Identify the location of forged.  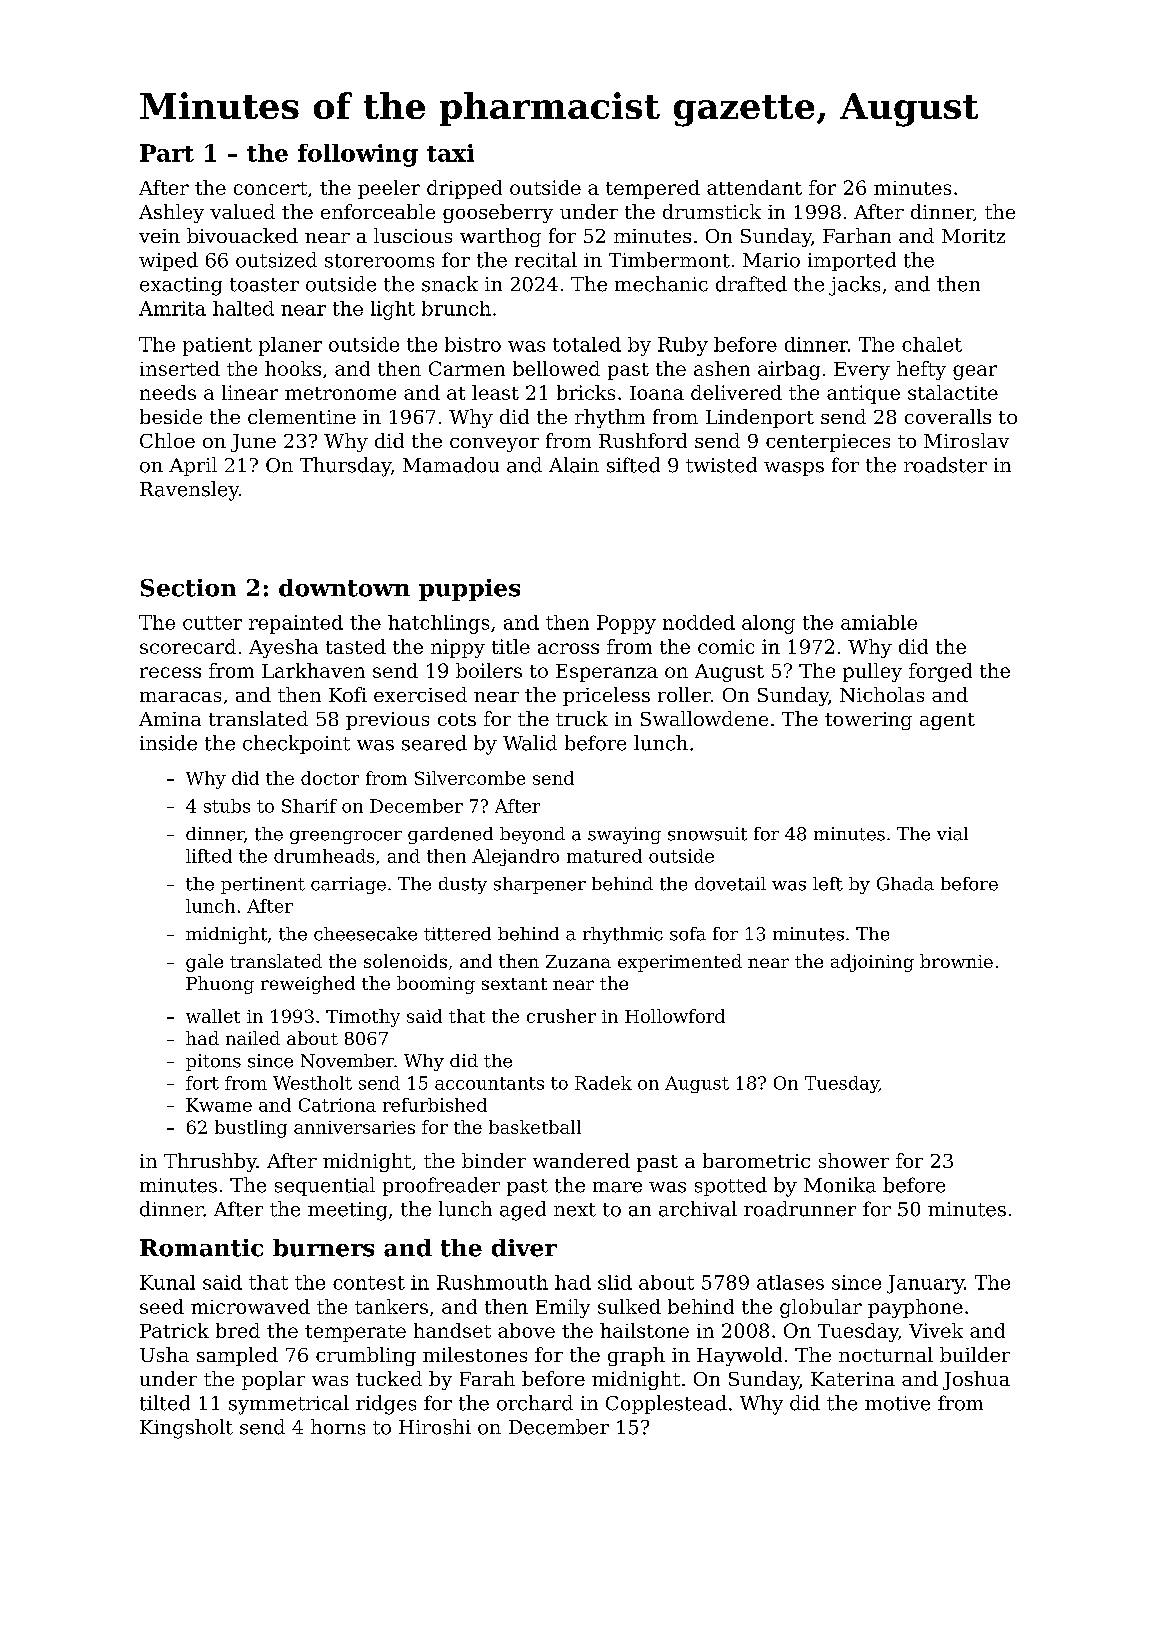
(940, 672).
